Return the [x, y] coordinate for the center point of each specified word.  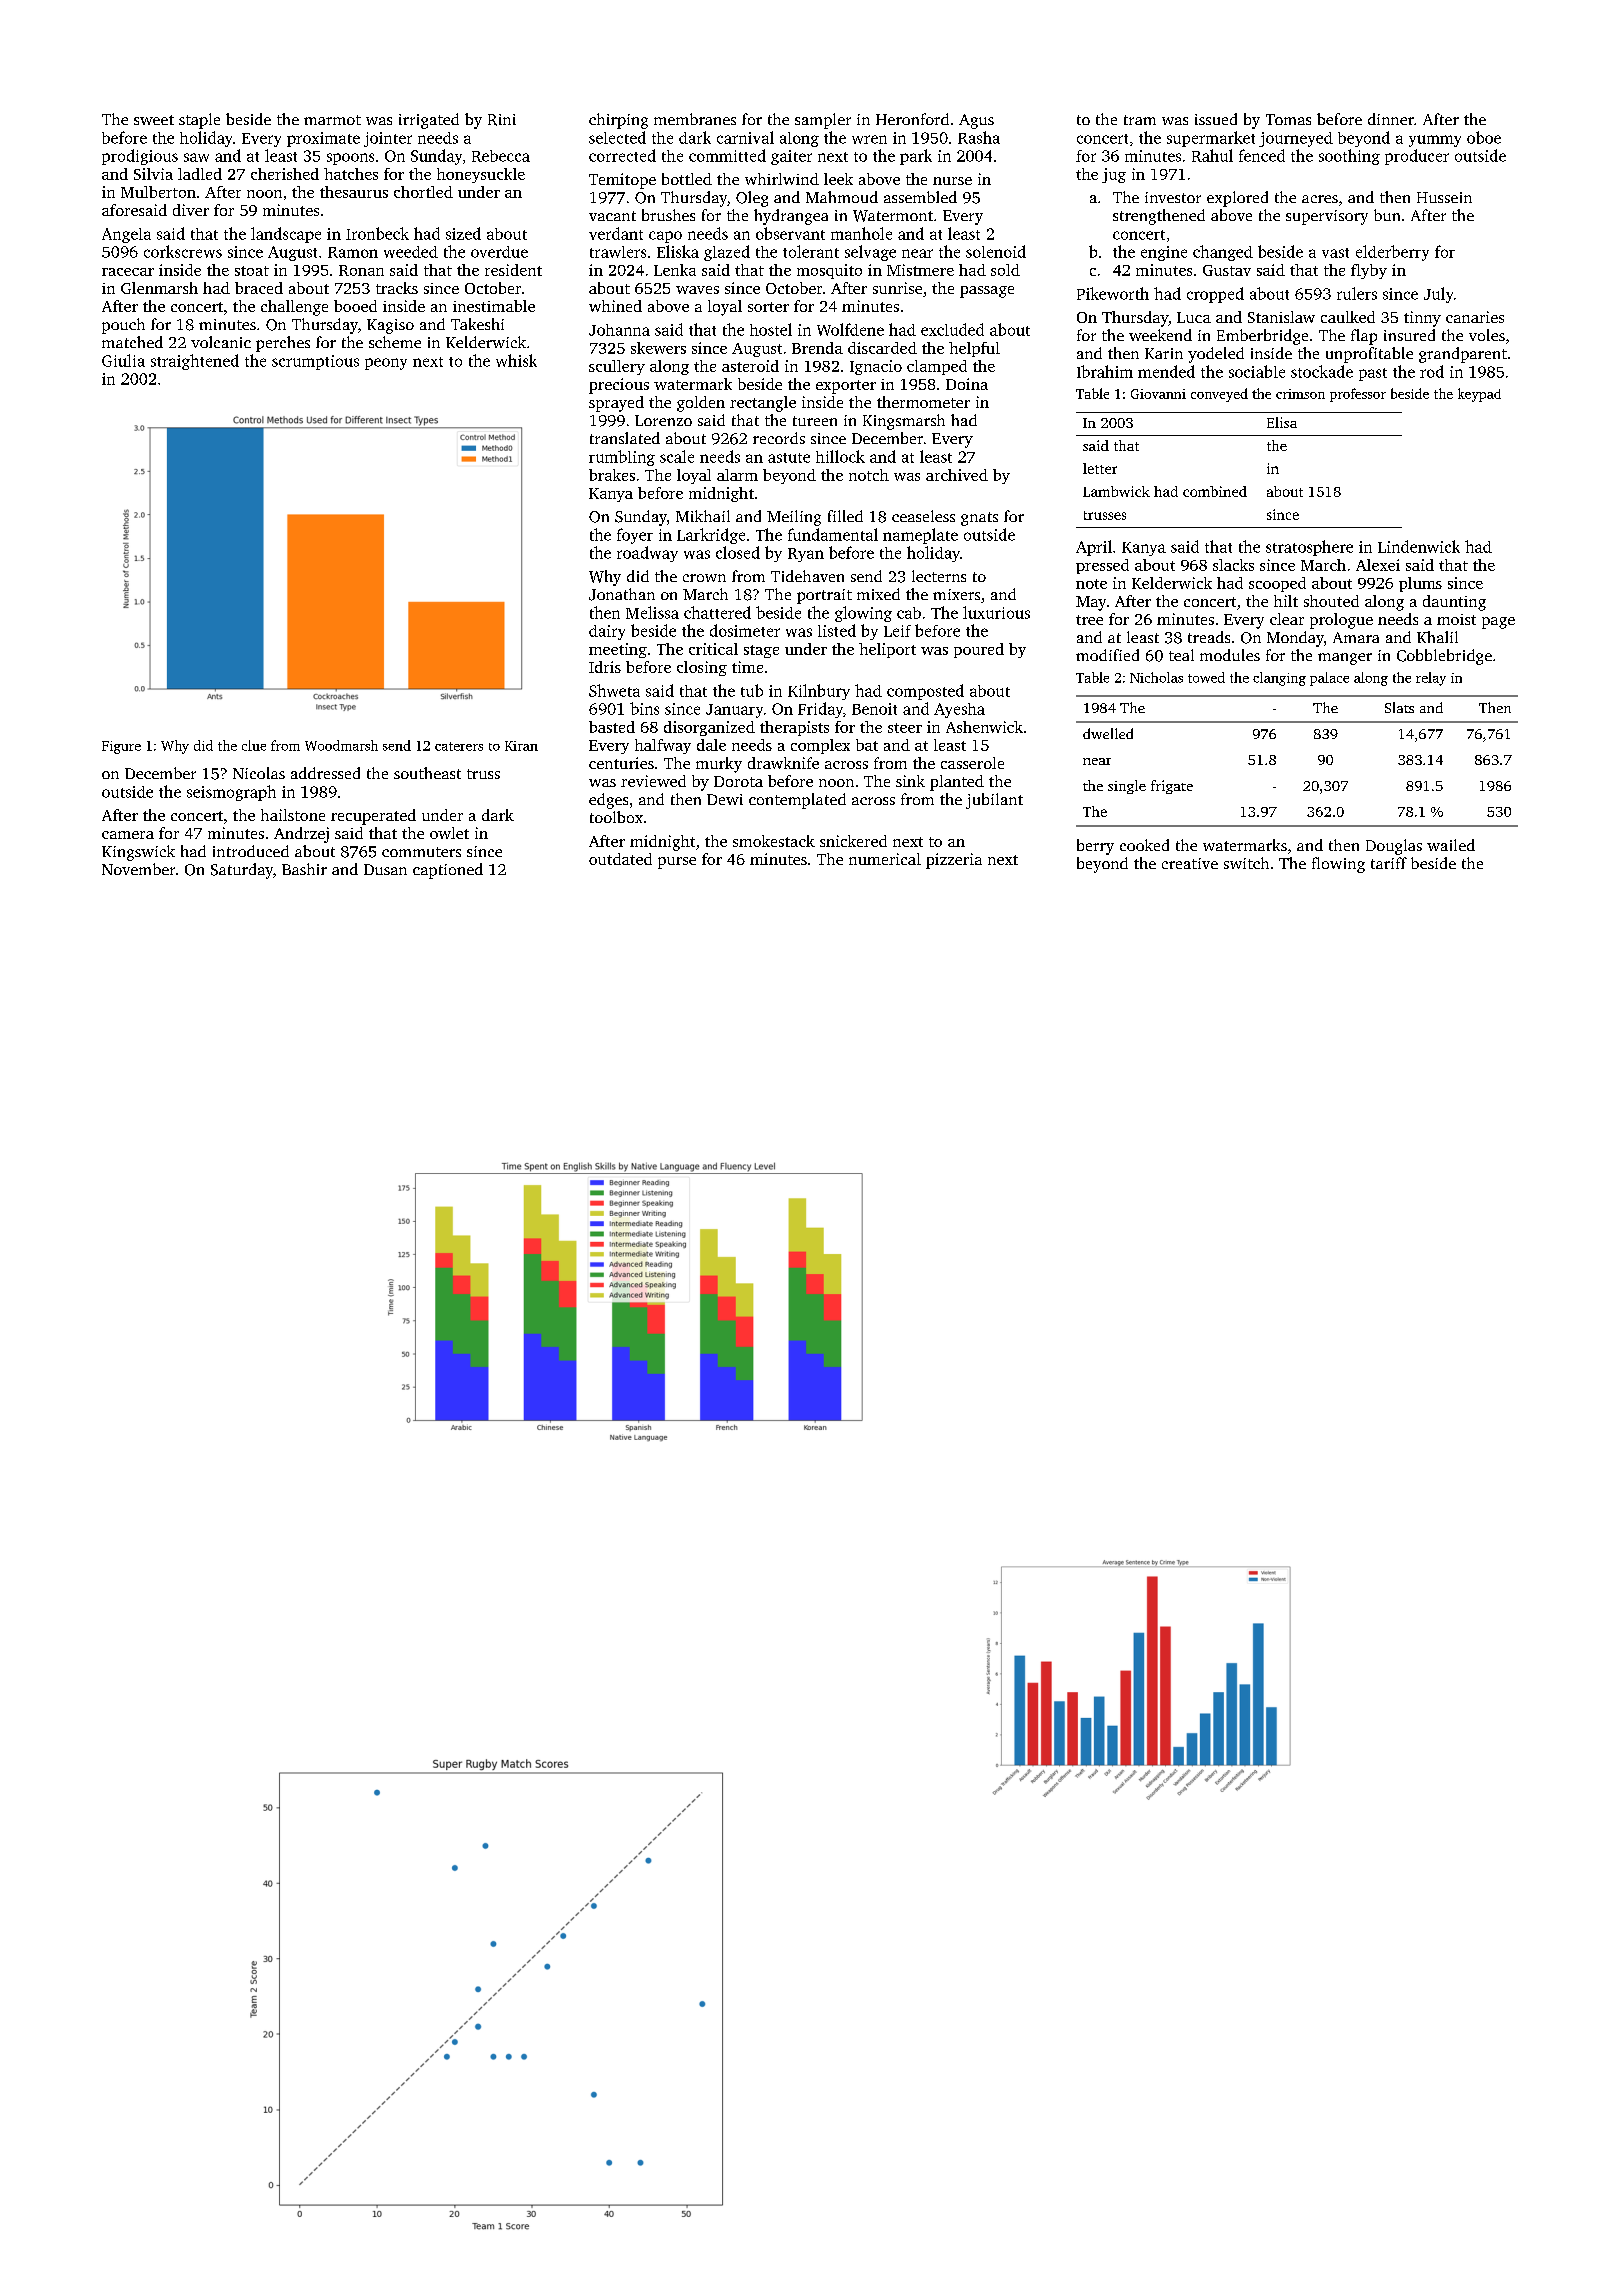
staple [199, 121]
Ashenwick [984, 727]
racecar [128, 272]
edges [608, 801]
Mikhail [703, 516]
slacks [1233, 565]
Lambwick [1116, 491]
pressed [1102, 566]
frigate [1172, 787]
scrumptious [315, 362]
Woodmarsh [341, 745]
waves [697, 290]
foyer [635, 536]
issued [1216, 119]
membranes [695, 119]
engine [1164, 253]
